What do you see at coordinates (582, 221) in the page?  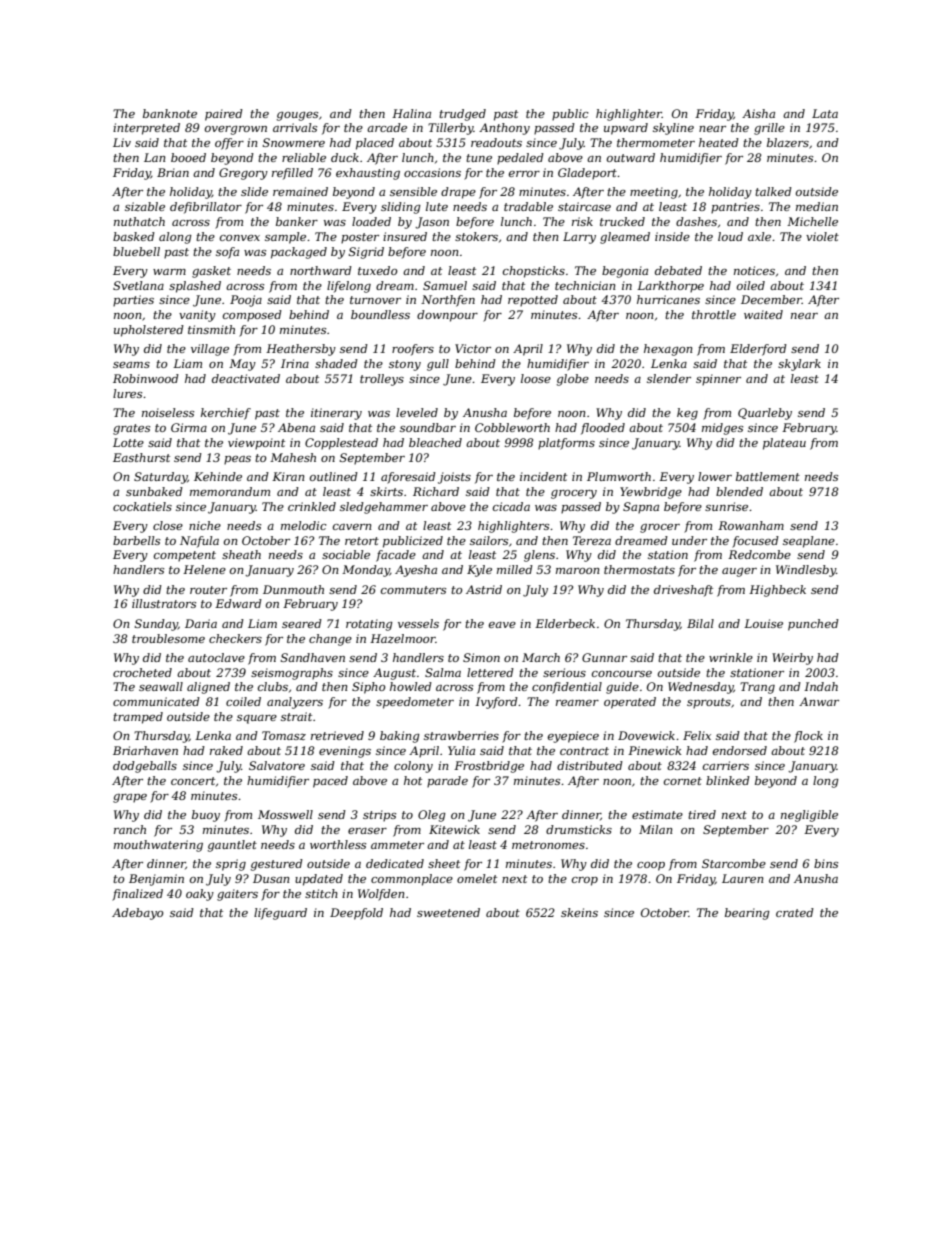 I see `risk` at bounding box center [582, 221].
